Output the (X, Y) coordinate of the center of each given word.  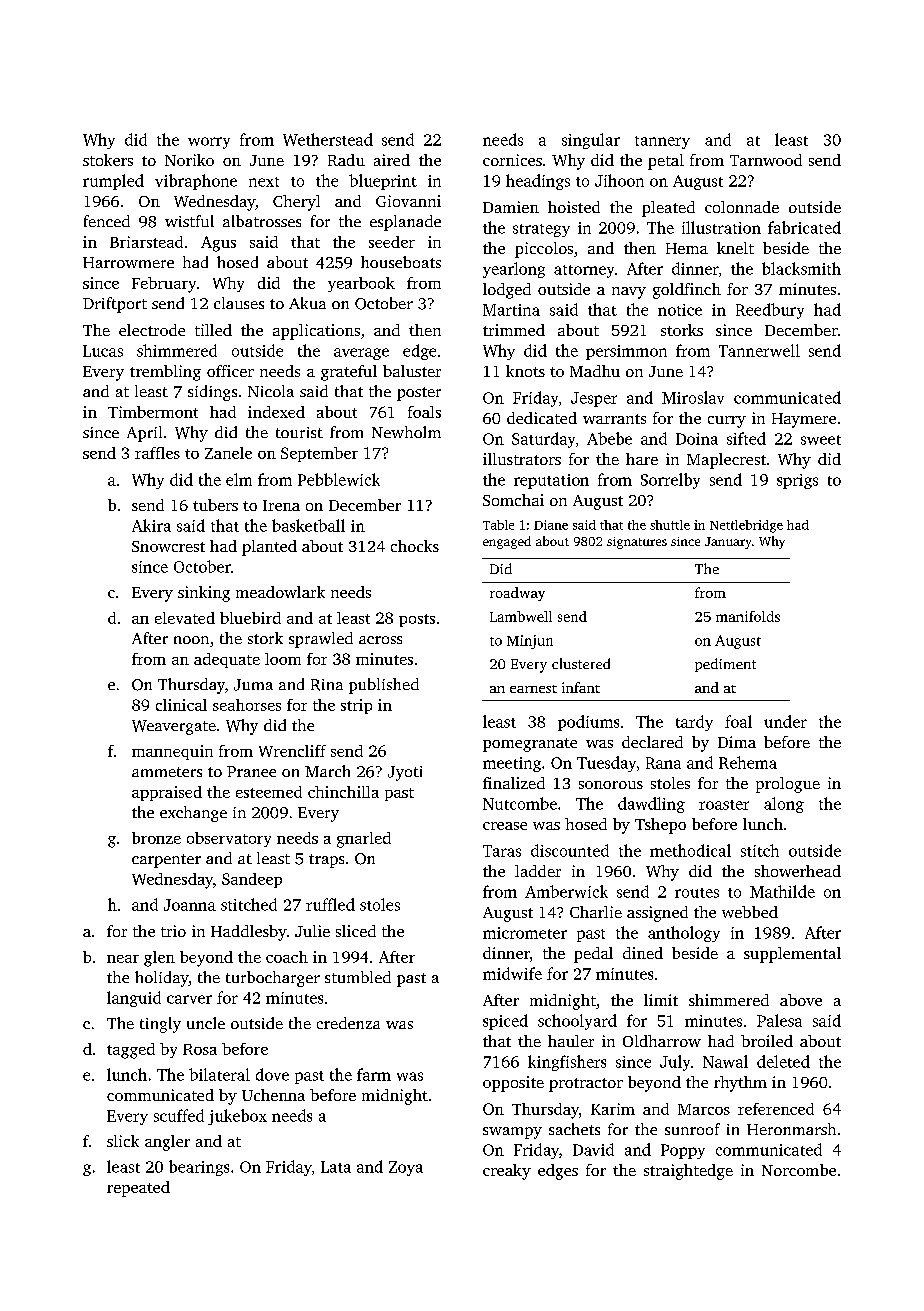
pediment (725, 665)
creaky (507, 1172)
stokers (108, 160)
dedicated (542, 418)
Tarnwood (766, 160)
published (384, 686)
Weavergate (174, 727)
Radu (346, 160)
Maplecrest (726, 461)
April (144, 434)
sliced (356, 931)
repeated (138, 1189)
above (801, 1000)
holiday (162, 979)
